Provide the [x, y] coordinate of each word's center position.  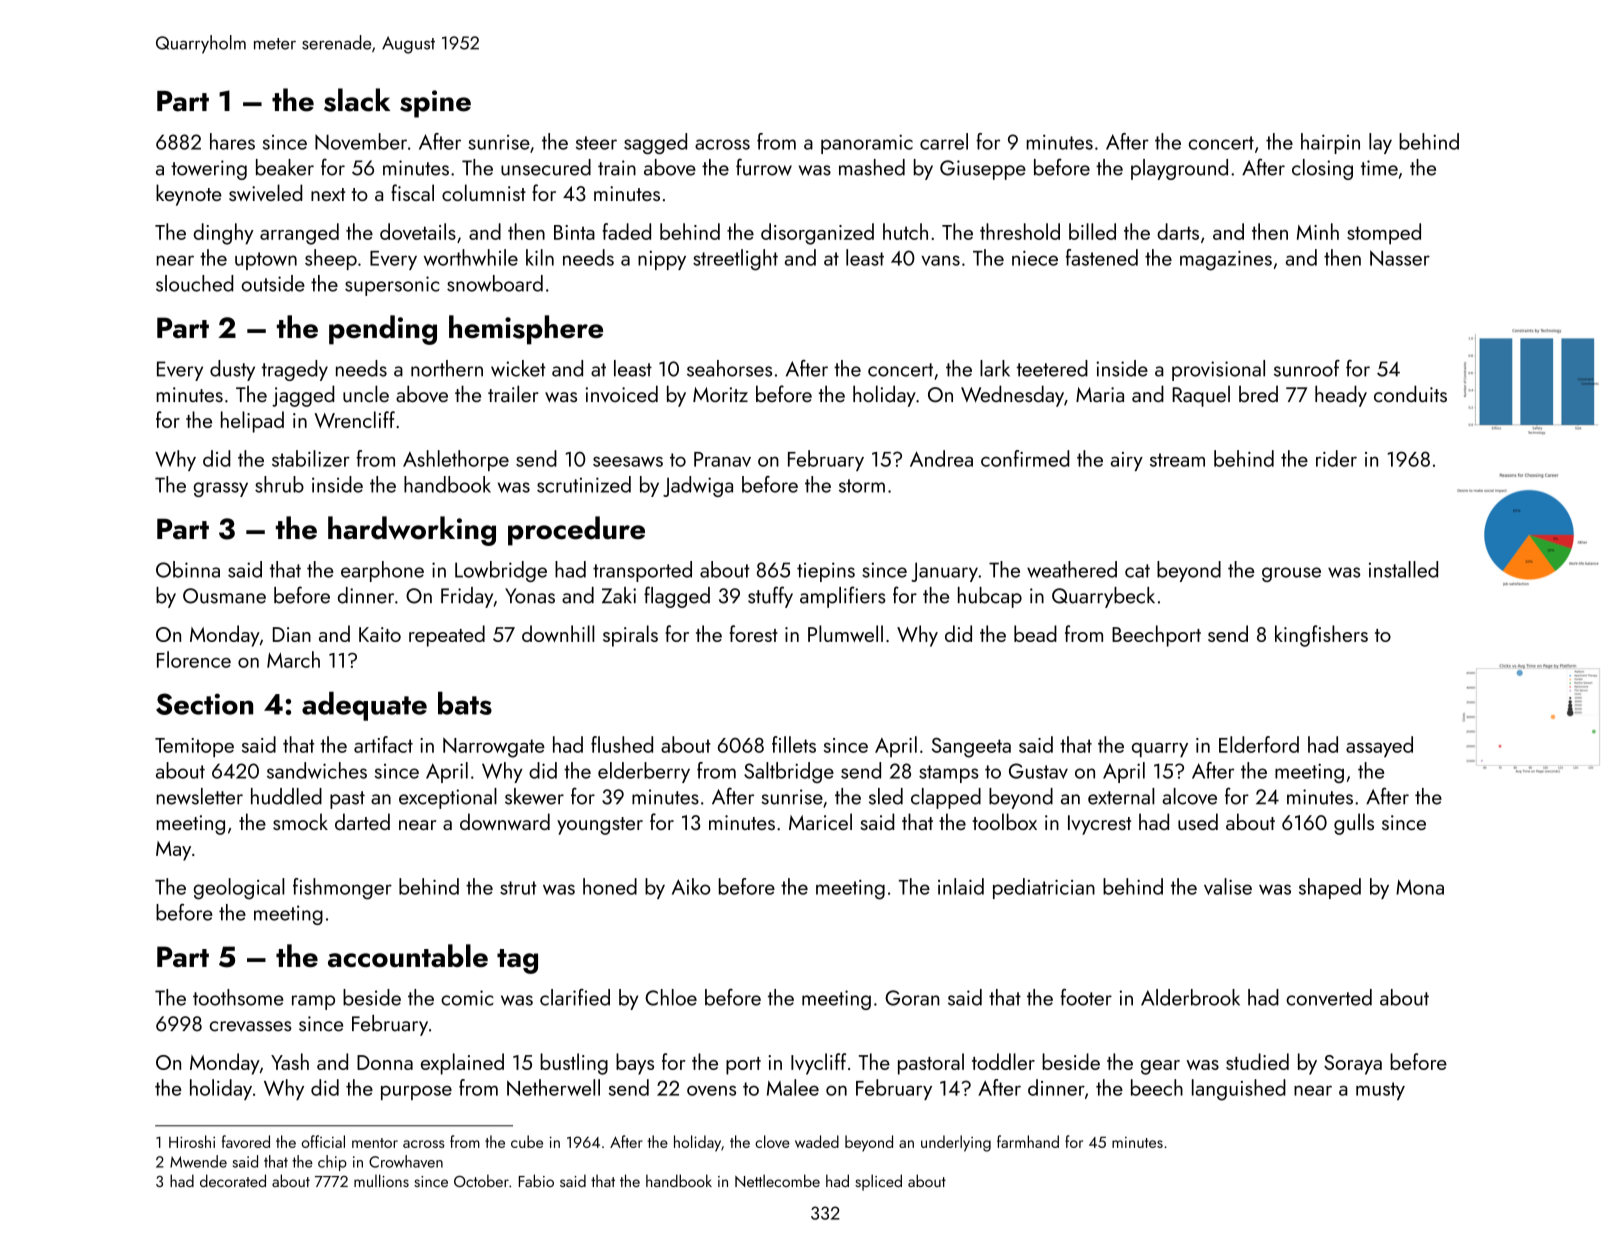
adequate [364, 706]
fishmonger [342, 889]
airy [1127, 461]
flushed [622, 744]
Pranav [722, 459]
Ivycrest [1099, 825]
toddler [1003, 1061]
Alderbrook [1190, 997]
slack [357, 100]
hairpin [1330, 143]
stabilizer [311, 458]
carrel [944, 141]
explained [462, 1064]
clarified [575, 997]
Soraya [1353, 1065]
